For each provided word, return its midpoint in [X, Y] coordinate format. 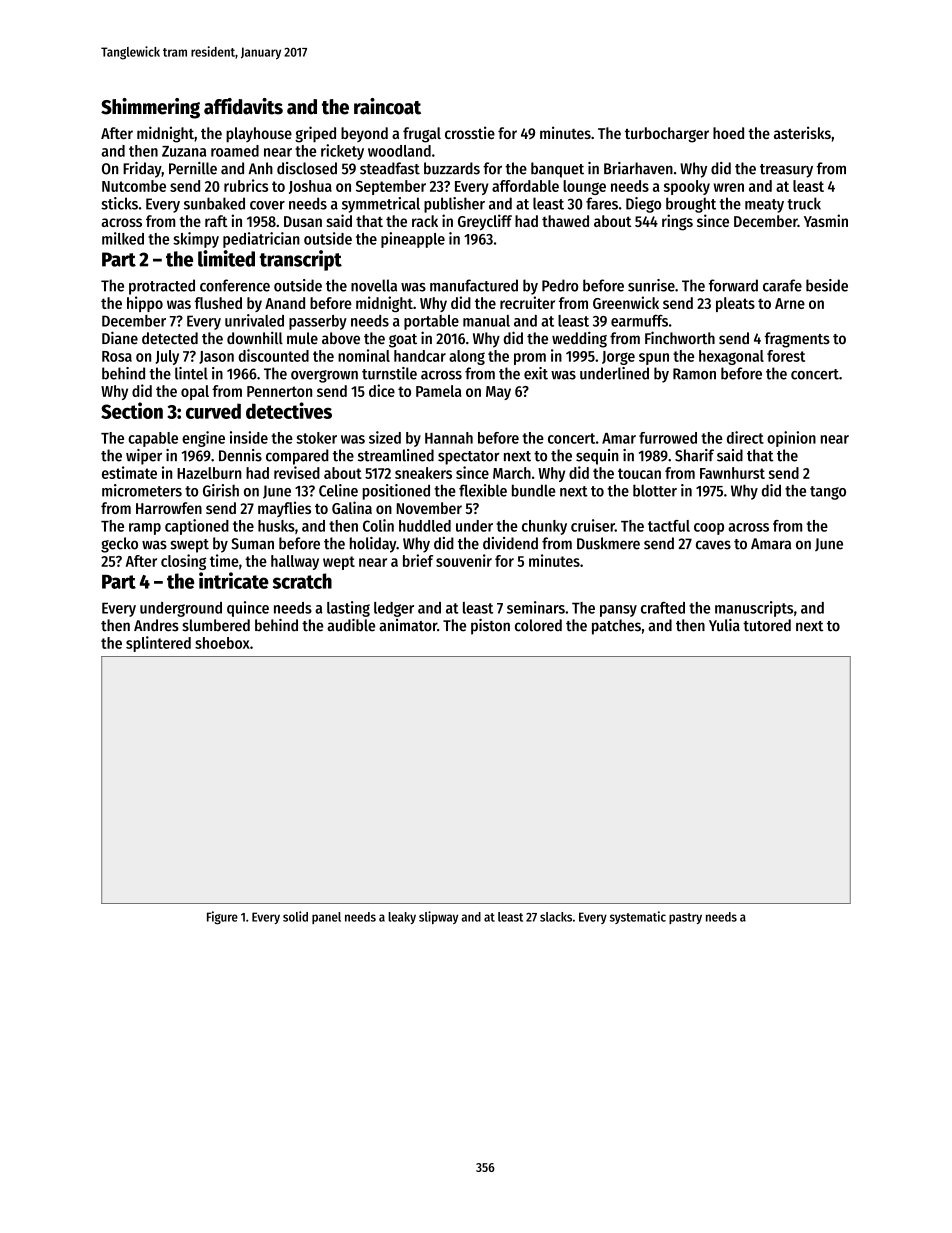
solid [295, 916]
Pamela [438, 391]
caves [713, 545]
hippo [145, 304]
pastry [685, 918]
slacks [556, 917]
